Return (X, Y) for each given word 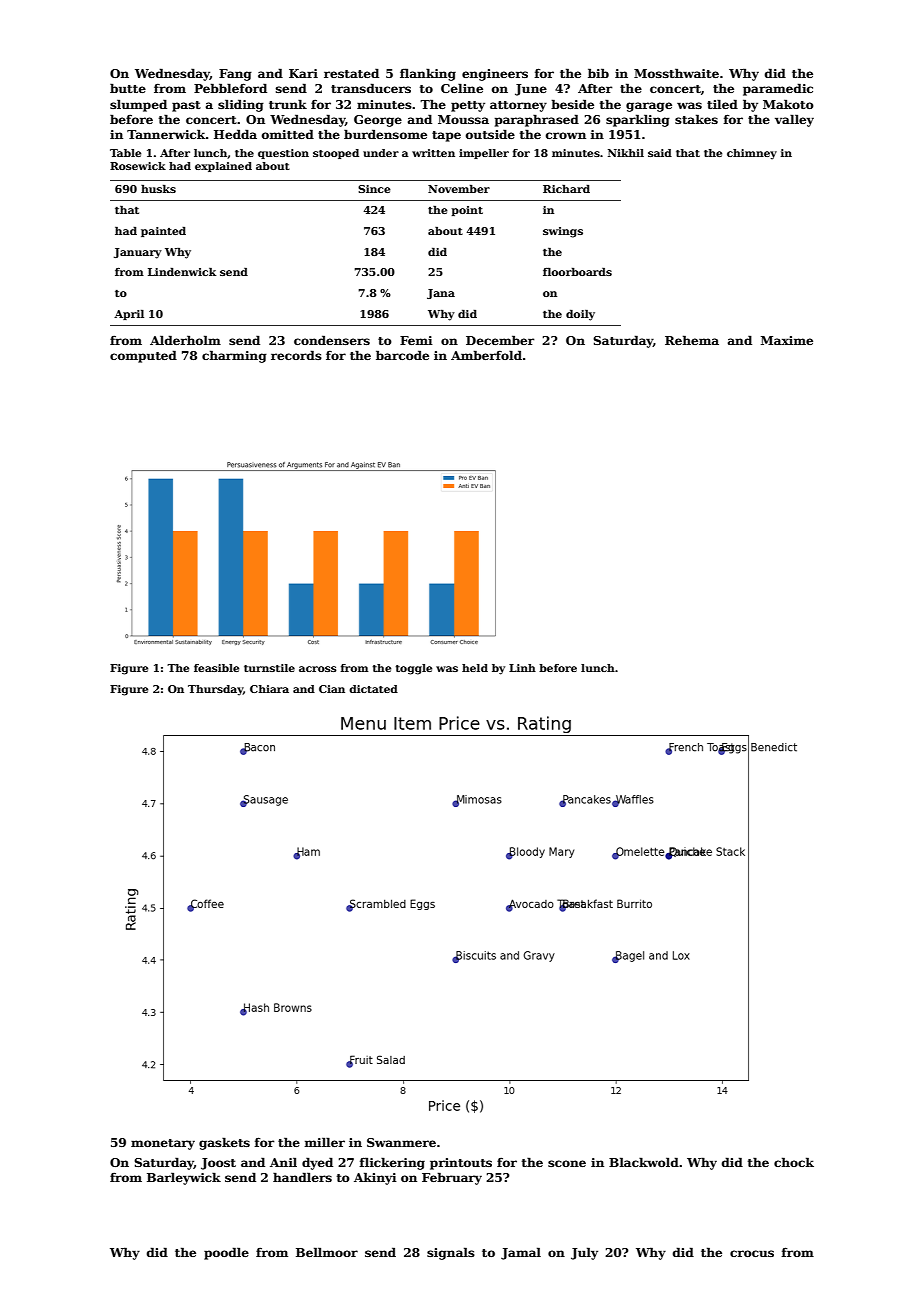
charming (234, 356)
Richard (566, 188)
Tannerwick (166, 134)
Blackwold (644, 1162)
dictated (373, 689)
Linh (522, 668)
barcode (402, 355)
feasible (216, 668)
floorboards (577, 271)
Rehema (692, 340)
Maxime (787, 340)
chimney (752, 154)
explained (223, 167)
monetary (163, 1144)
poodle (226, 1253)
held (475, 668)
